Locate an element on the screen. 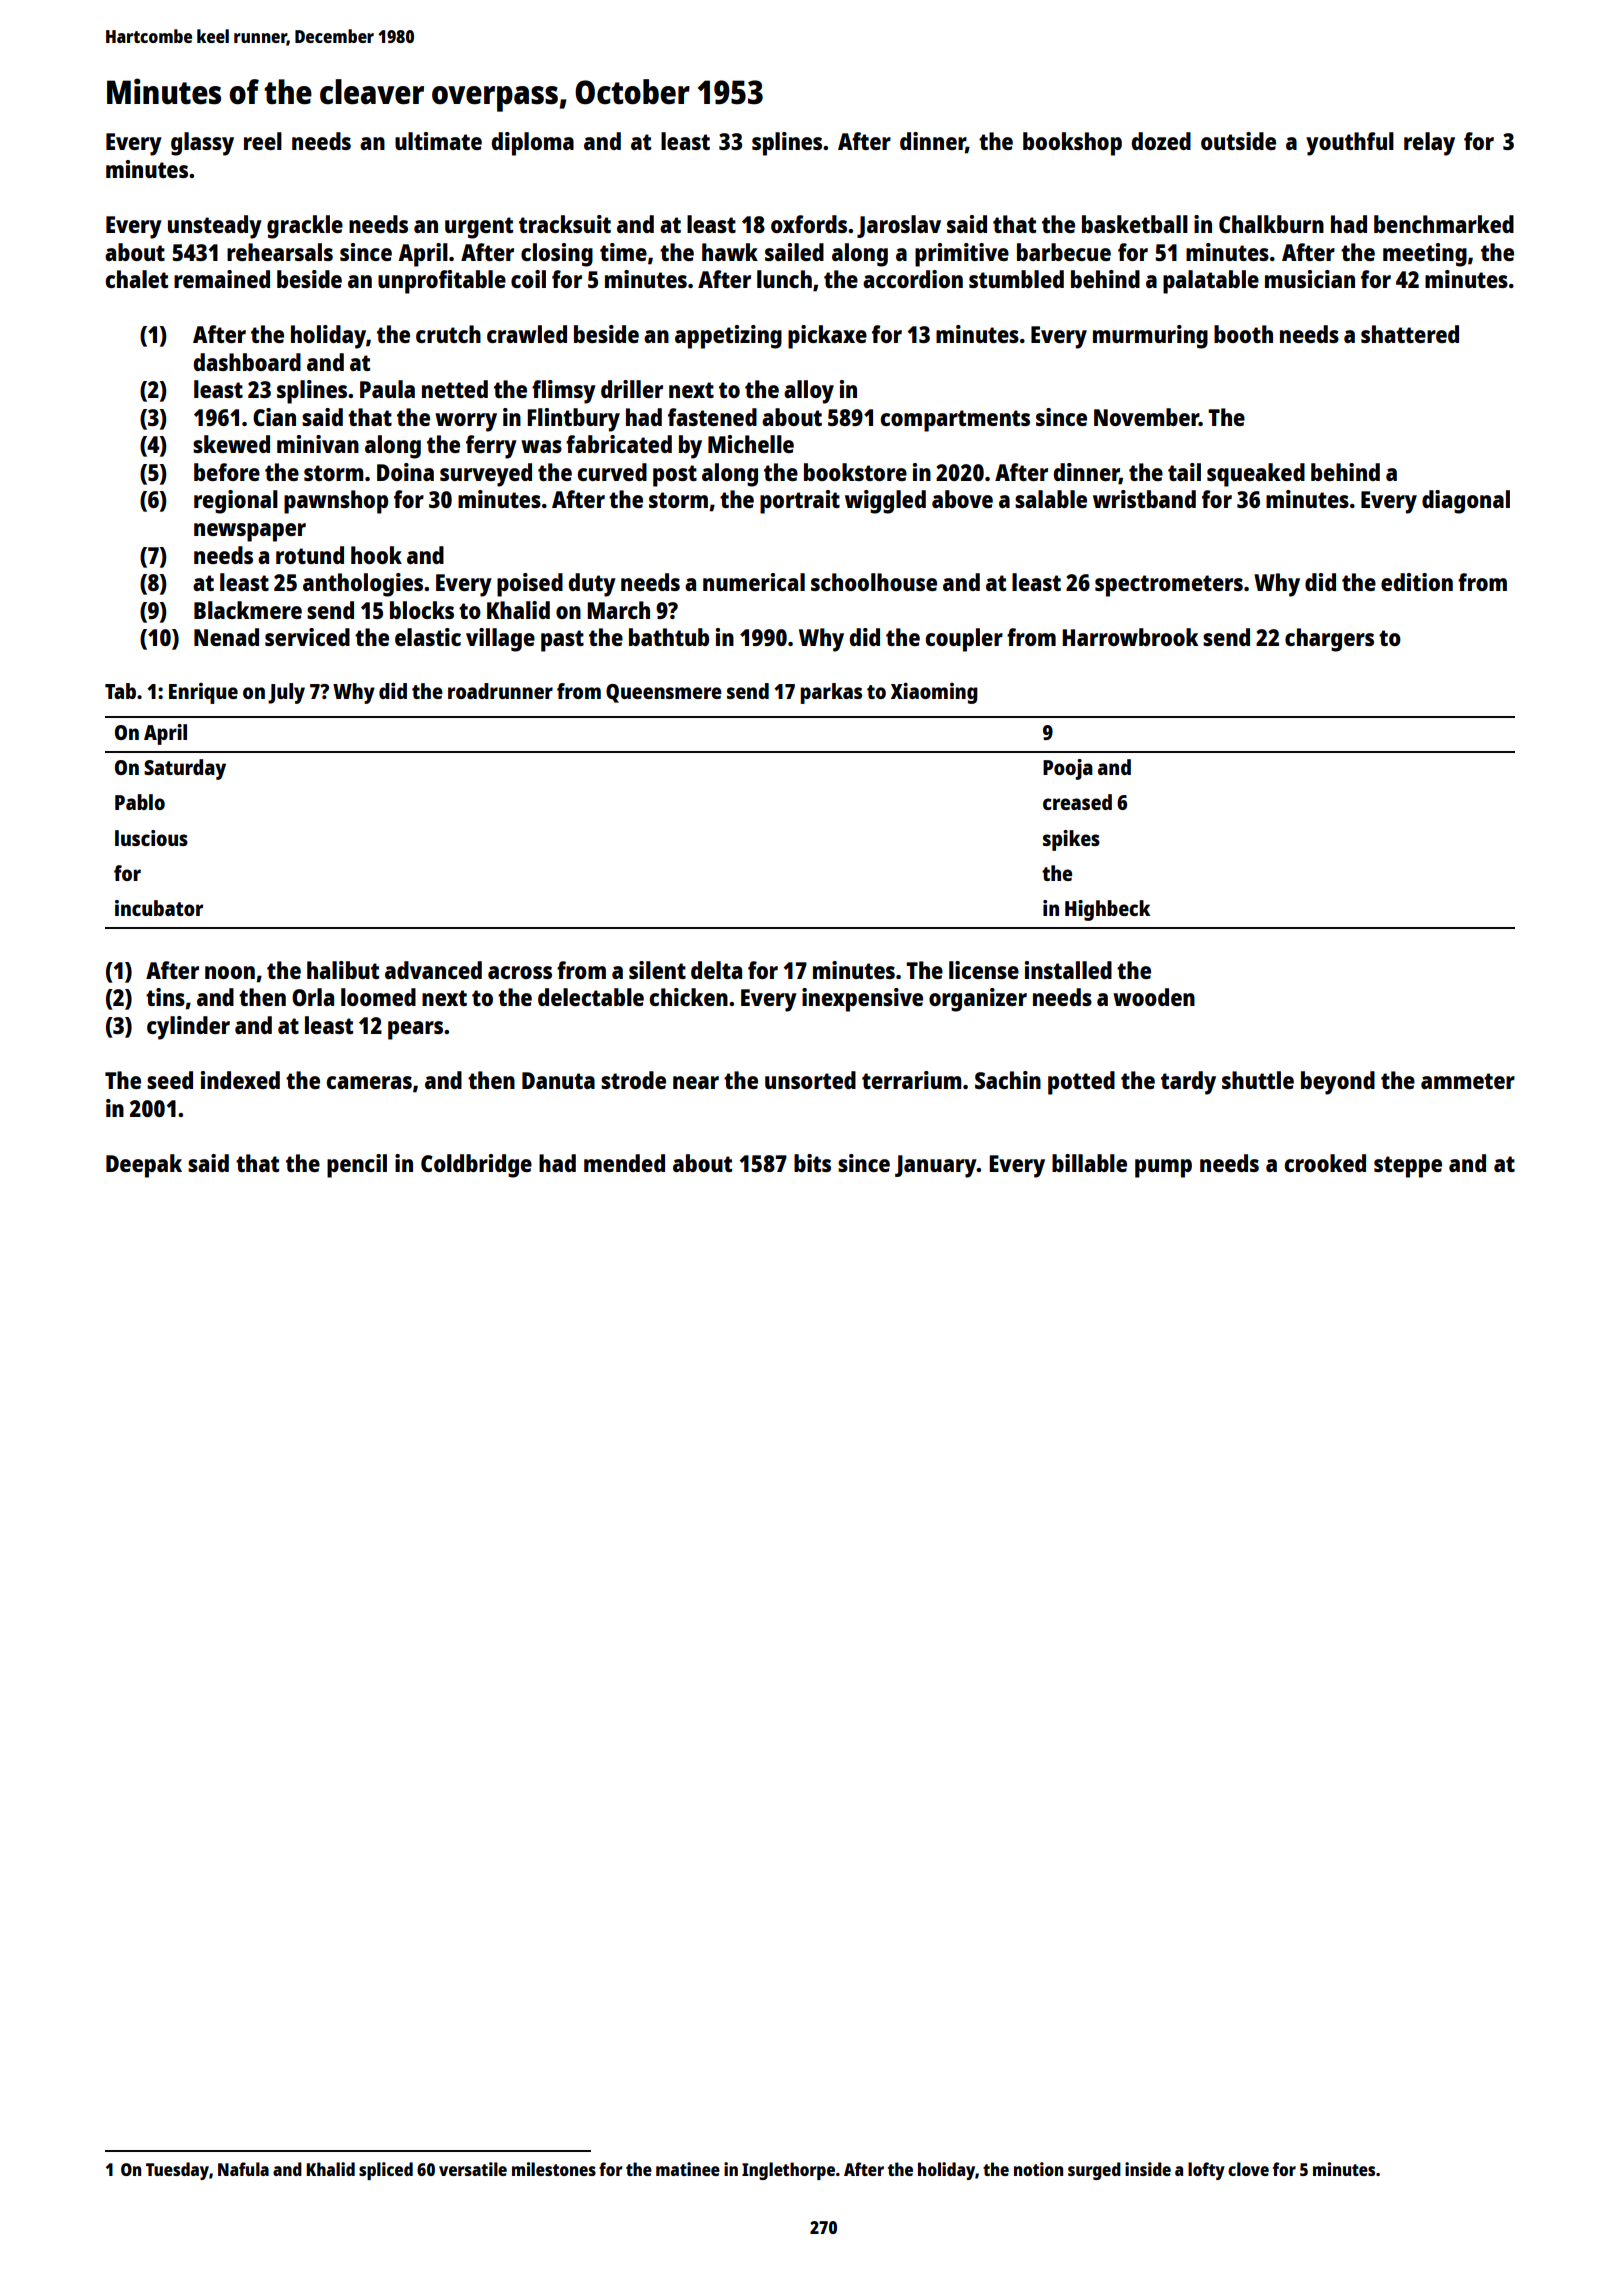 The height and width of the screenshot is (2292, 1620). near is located at coordinates (696, 1082).
